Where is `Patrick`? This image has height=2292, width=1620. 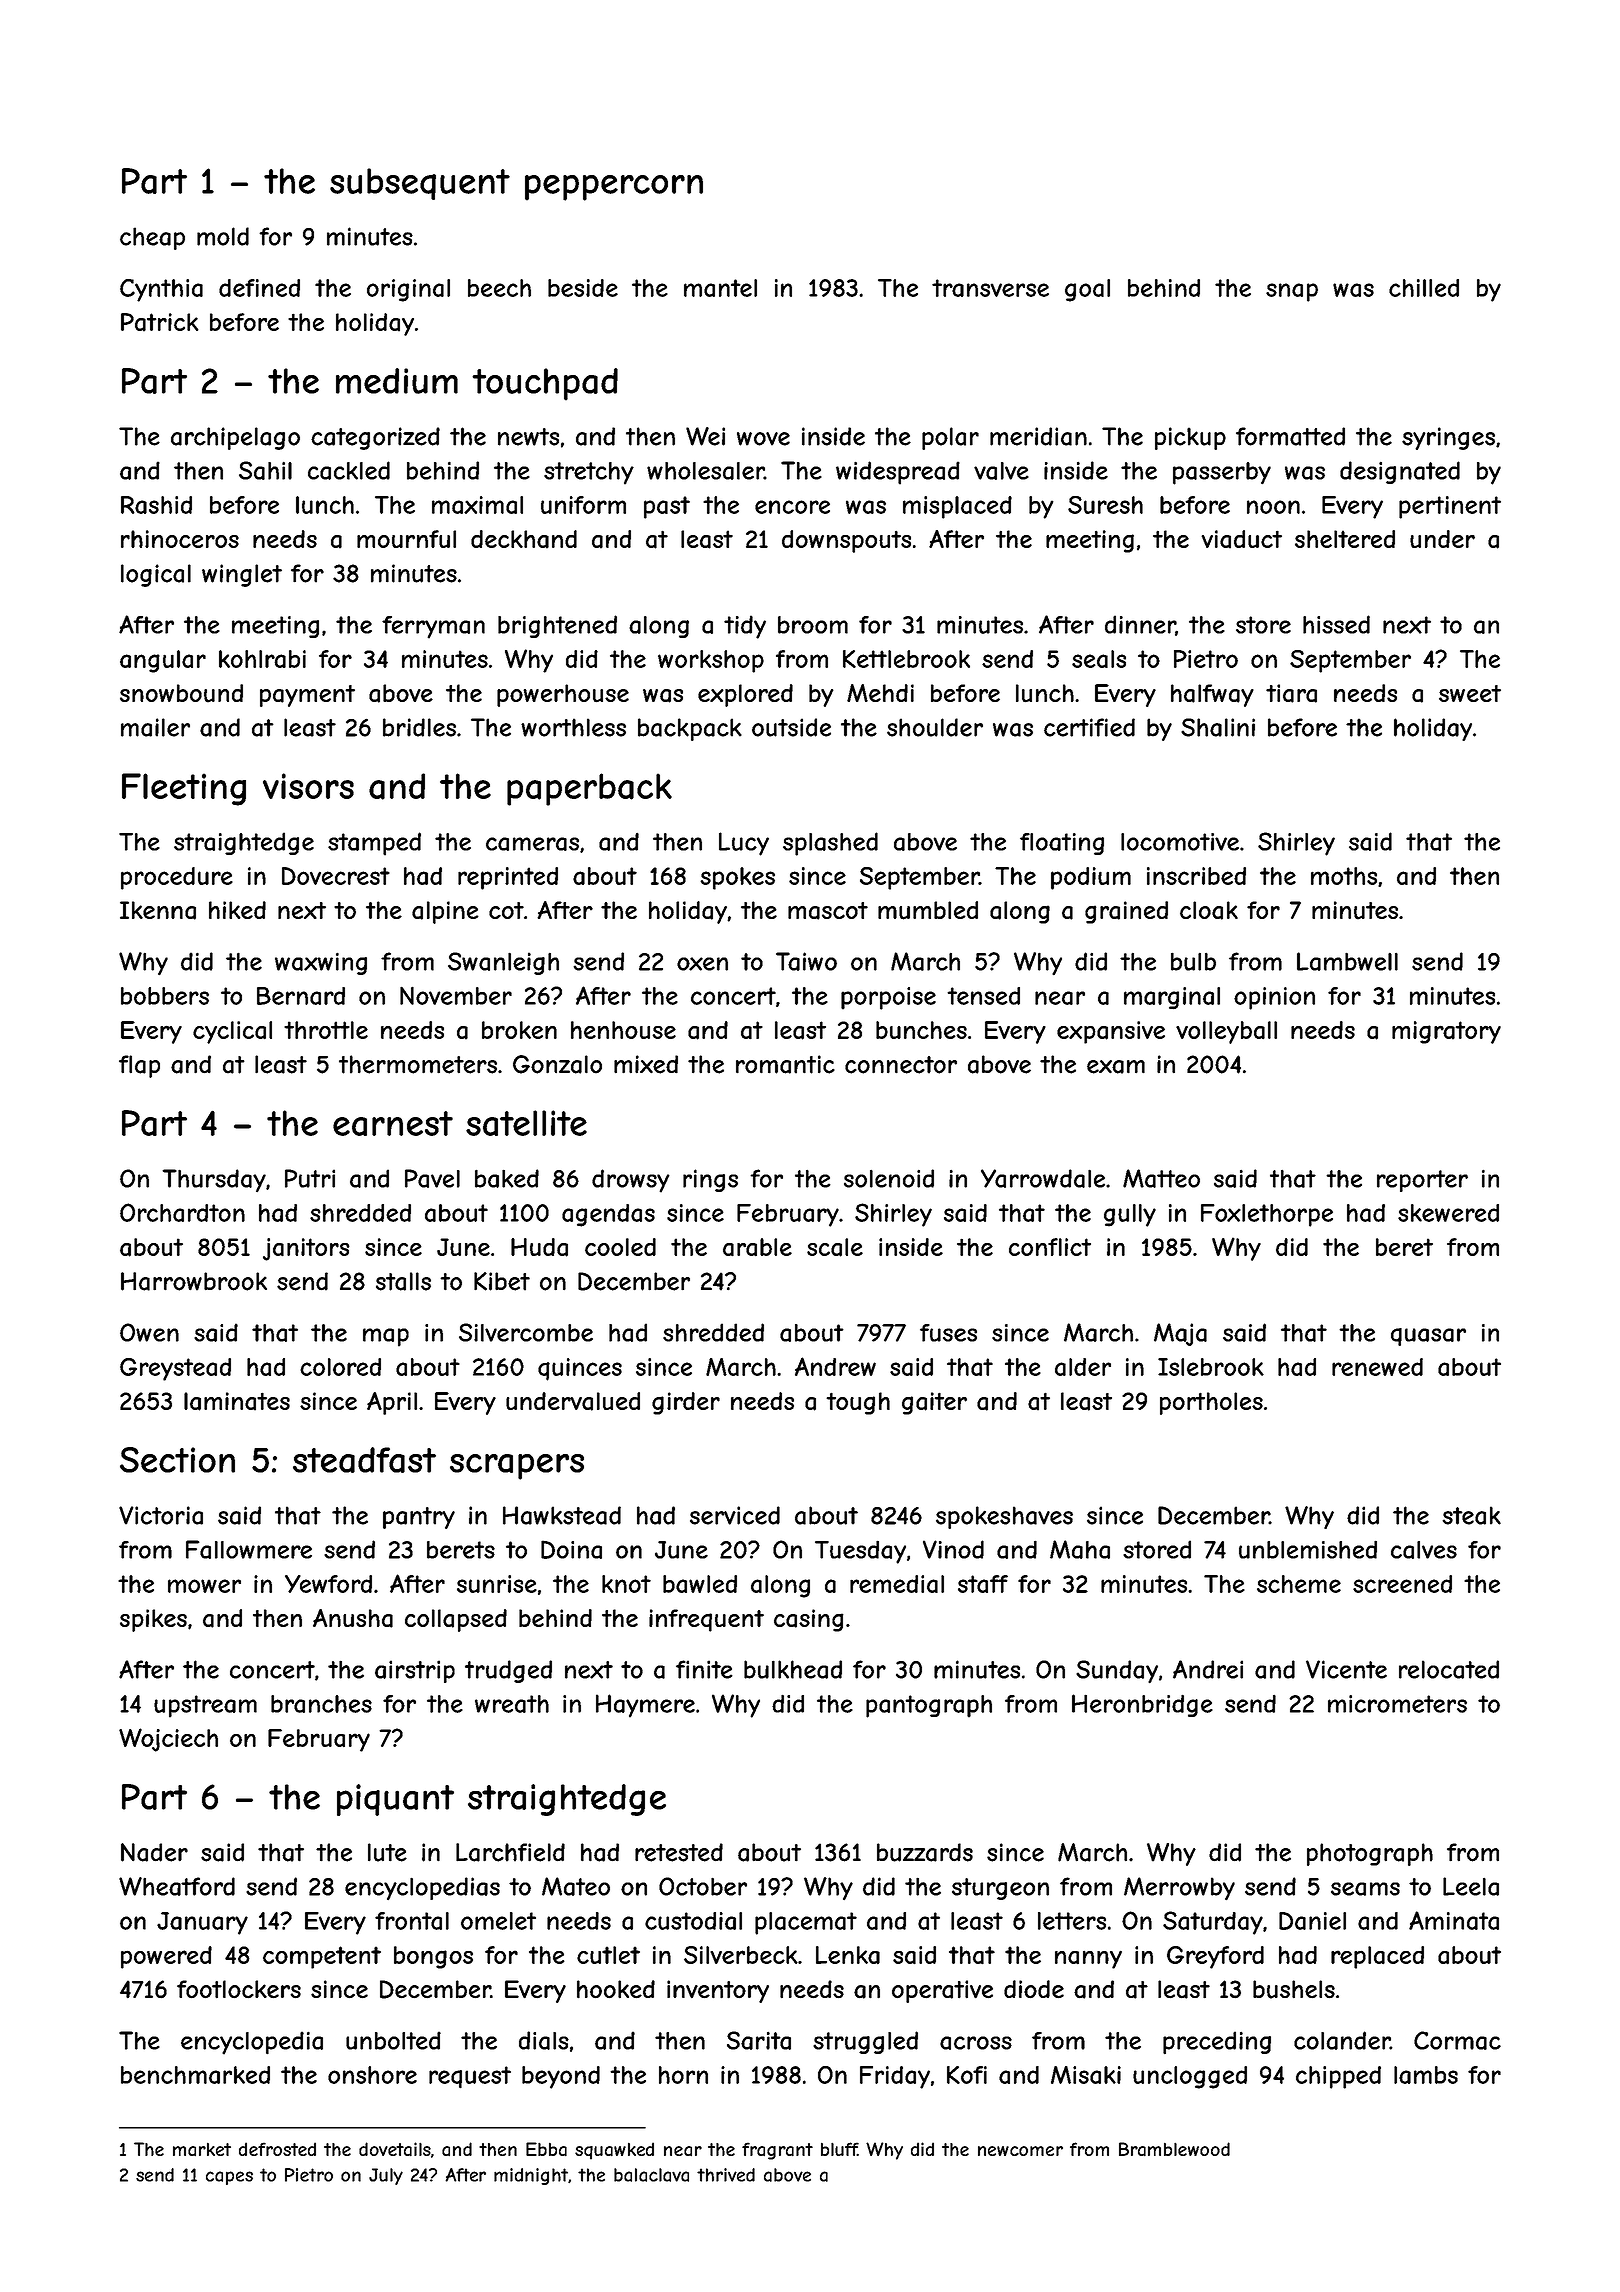 Patrick is located at coordinates (160, 322).
